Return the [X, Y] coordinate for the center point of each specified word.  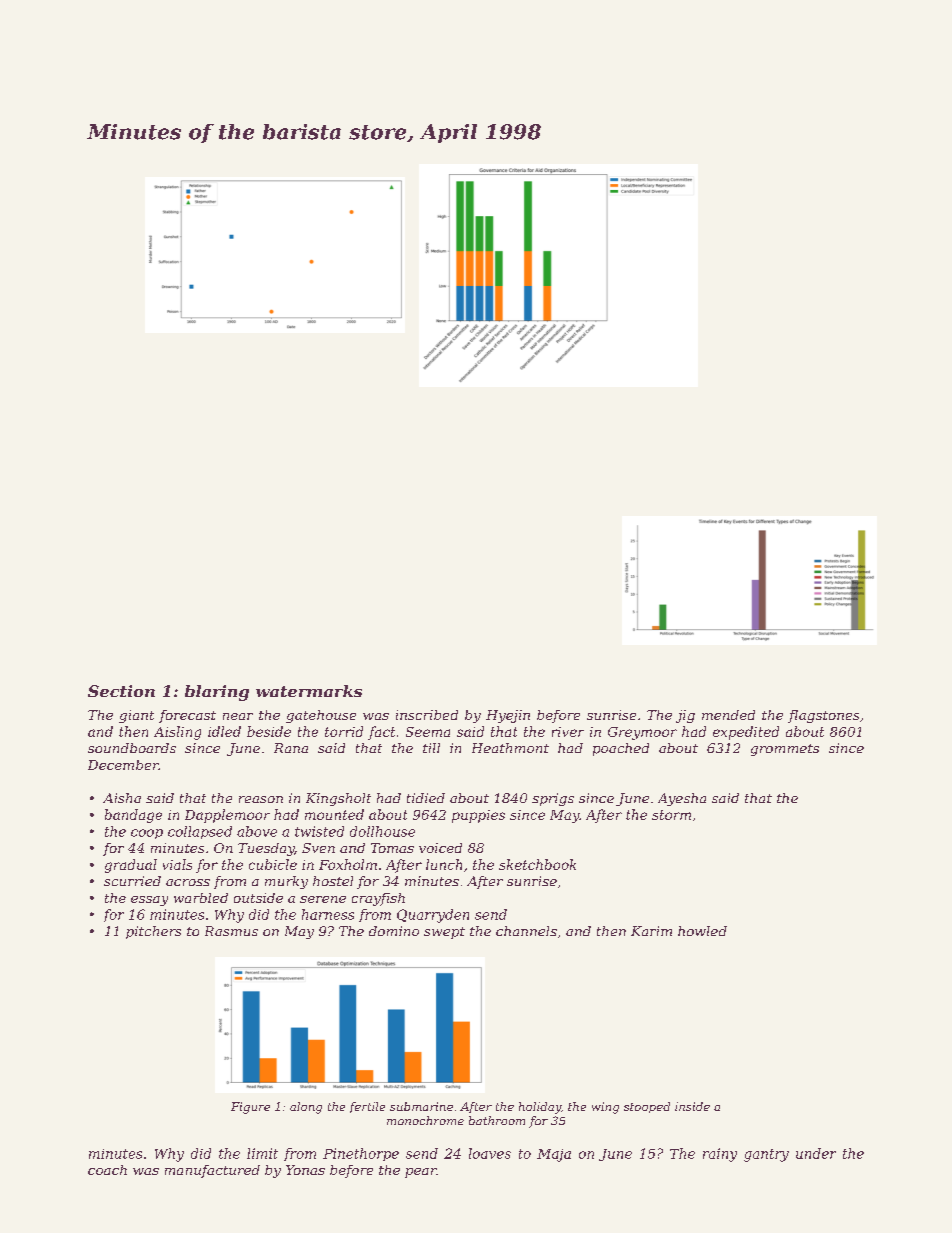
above [257, 831]
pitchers [153, 932]
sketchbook [537, 864]
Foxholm [348, 864]
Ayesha [682, 799]
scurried [132, 881]
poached [621, 749]
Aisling [177, 733]
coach [107, 1170]
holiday [540, 1108]
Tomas [392, 848]
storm [671, 815]
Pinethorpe [361, 1154]
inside [692, 1106]
